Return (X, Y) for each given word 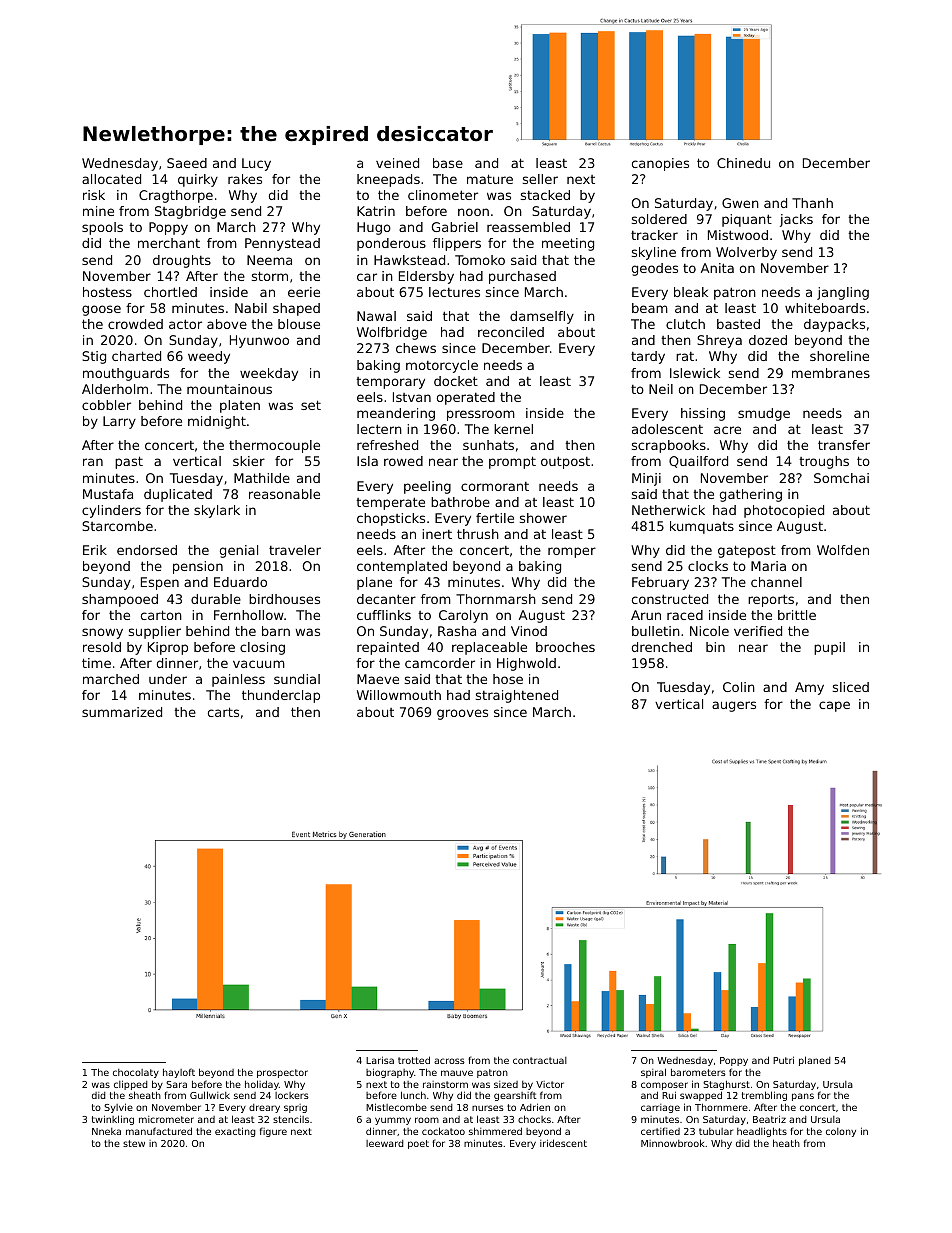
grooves (462, 714)
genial (239, 551)
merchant (169, 243)
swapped (701, 1096)
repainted (388, 648)
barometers (698, 1072)
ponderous (391, 244)
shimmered (495, 1131)
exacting (235, 1132)
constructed (670, 599)
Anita (717, 268)
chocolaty (136, 1073)
